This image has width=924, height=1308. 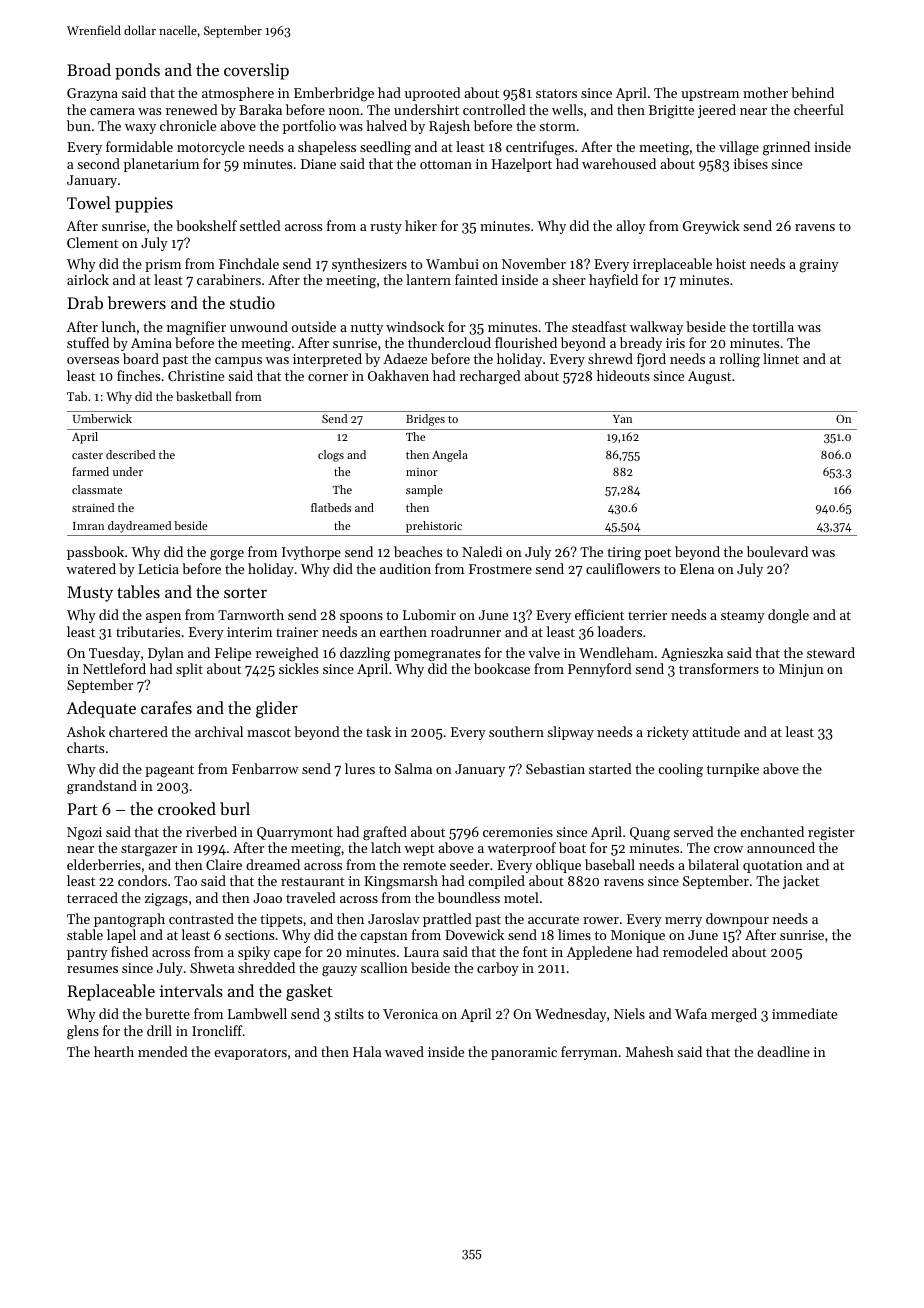 What do you see at coordinates (737, 920) in the image?
I see `downpour` at bounding box center [737, 920].
